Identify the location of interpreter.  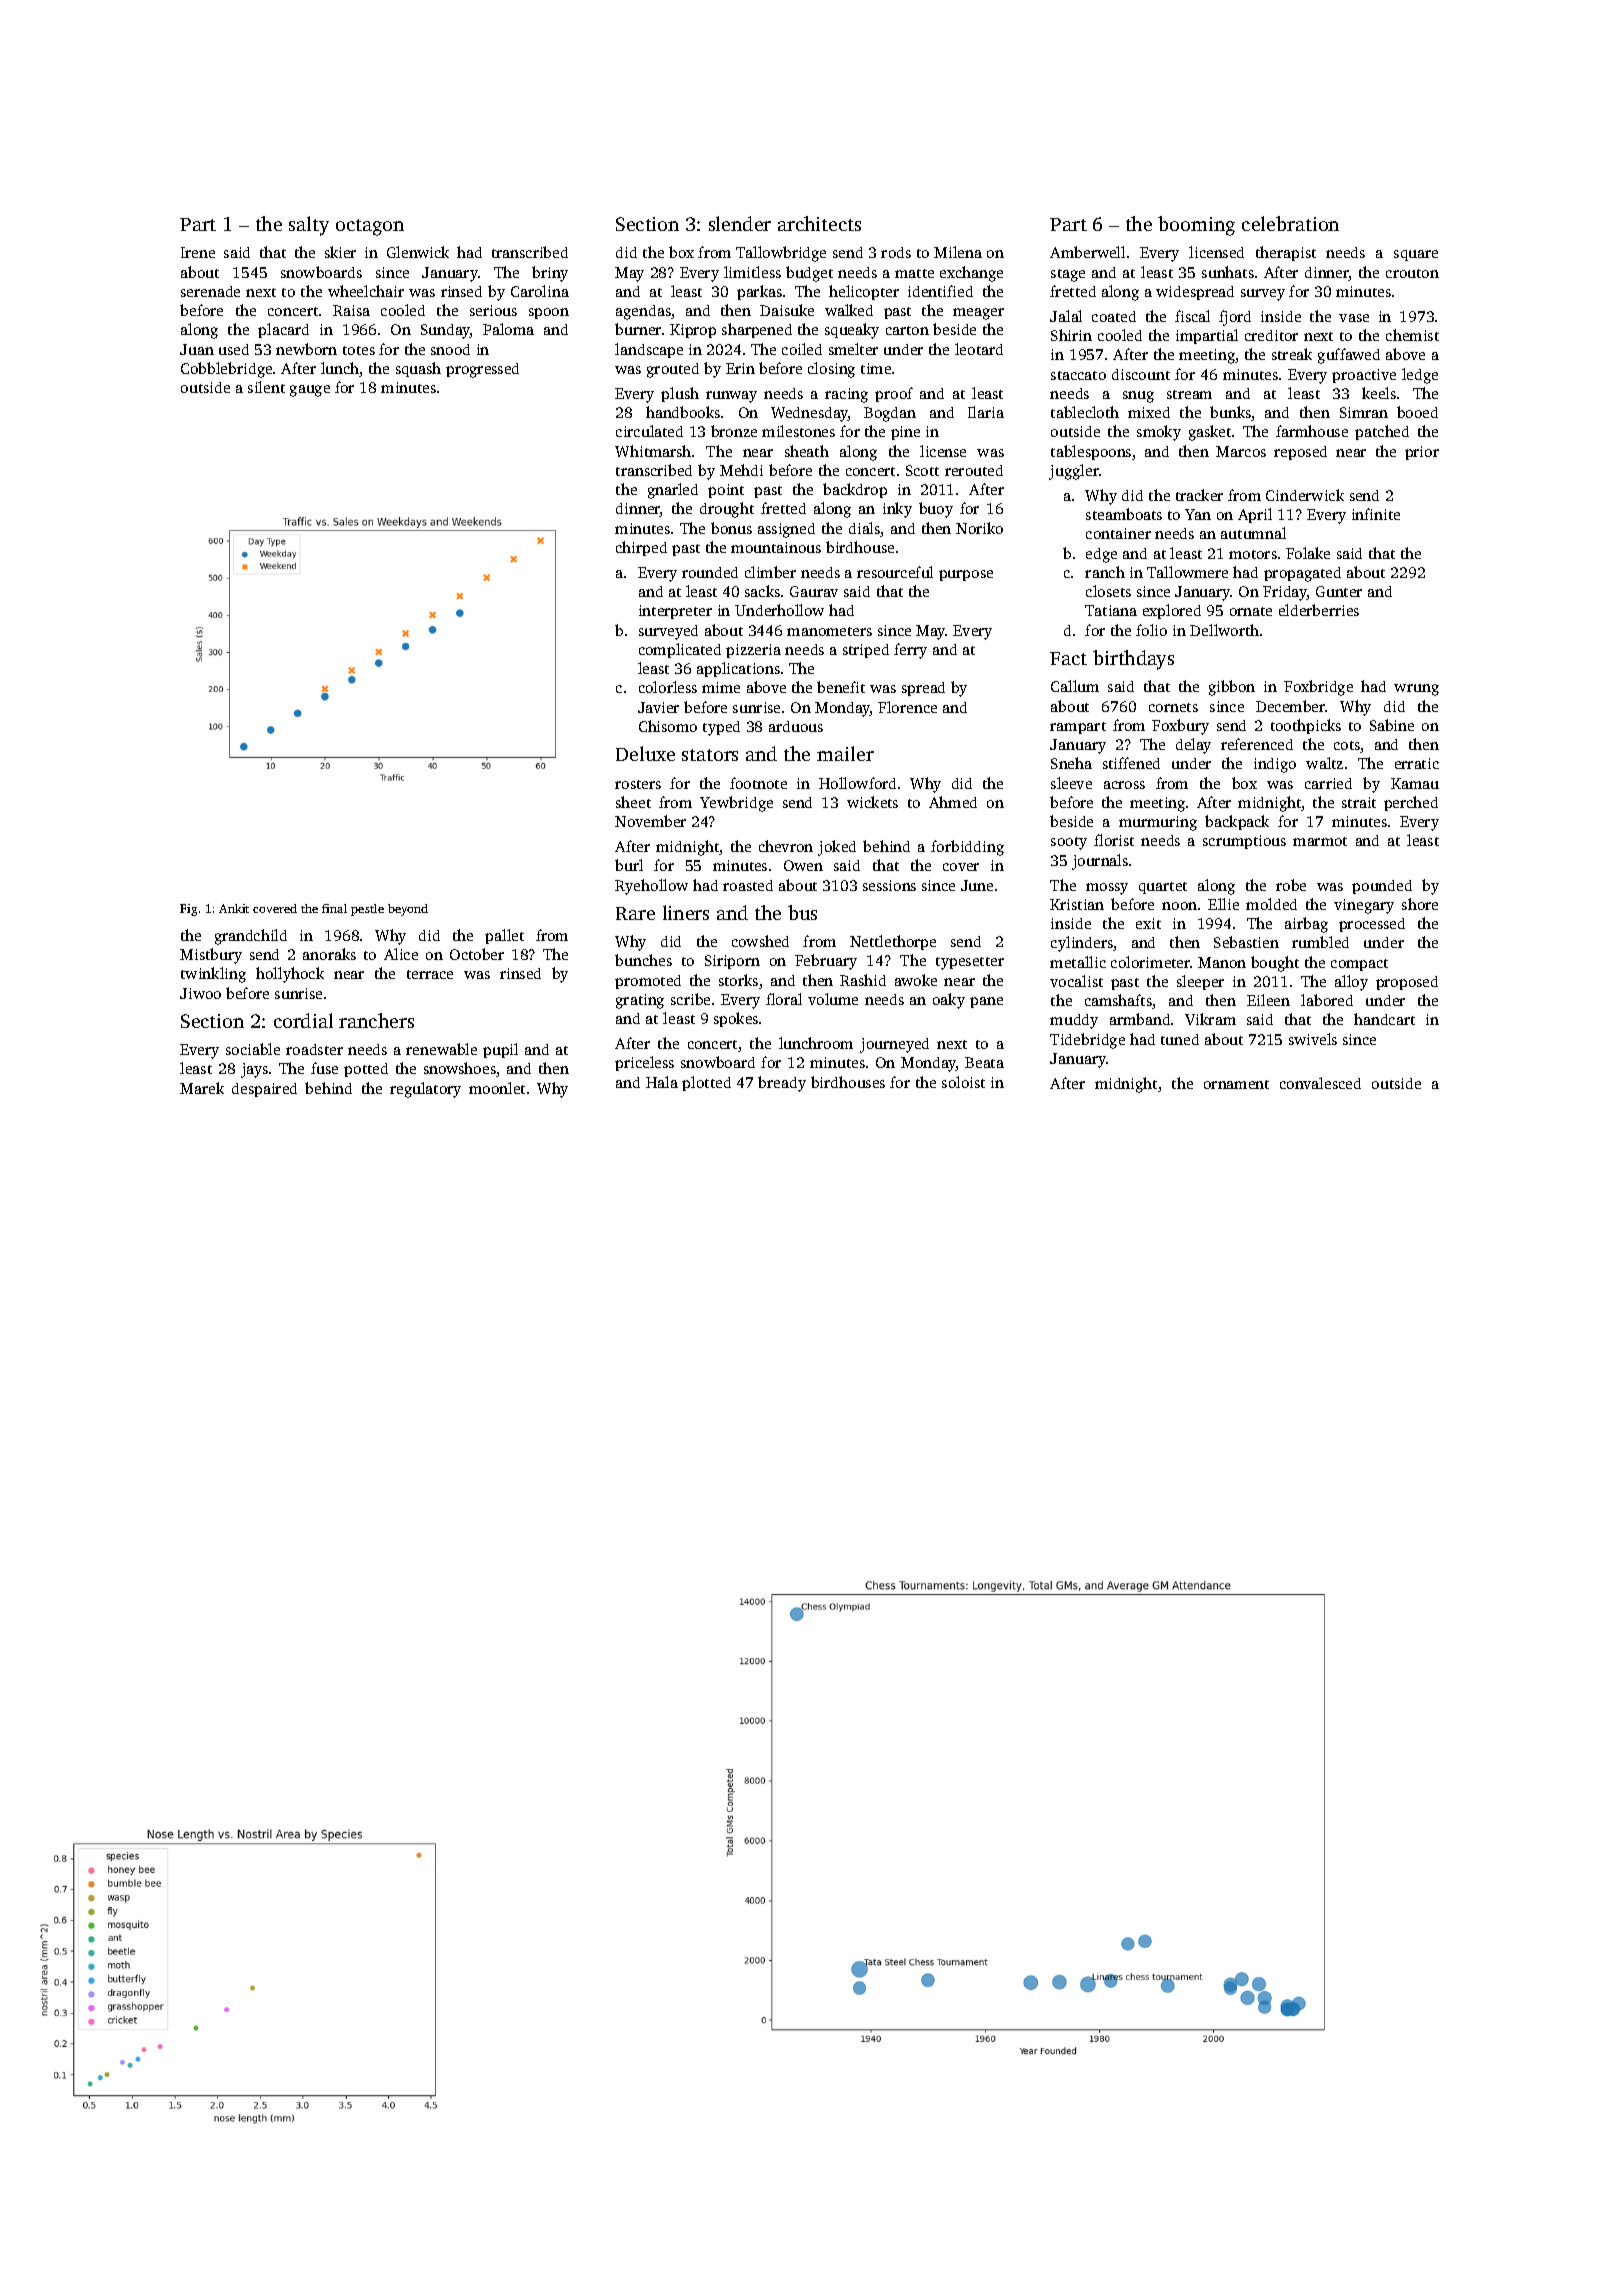
(675, 612).
